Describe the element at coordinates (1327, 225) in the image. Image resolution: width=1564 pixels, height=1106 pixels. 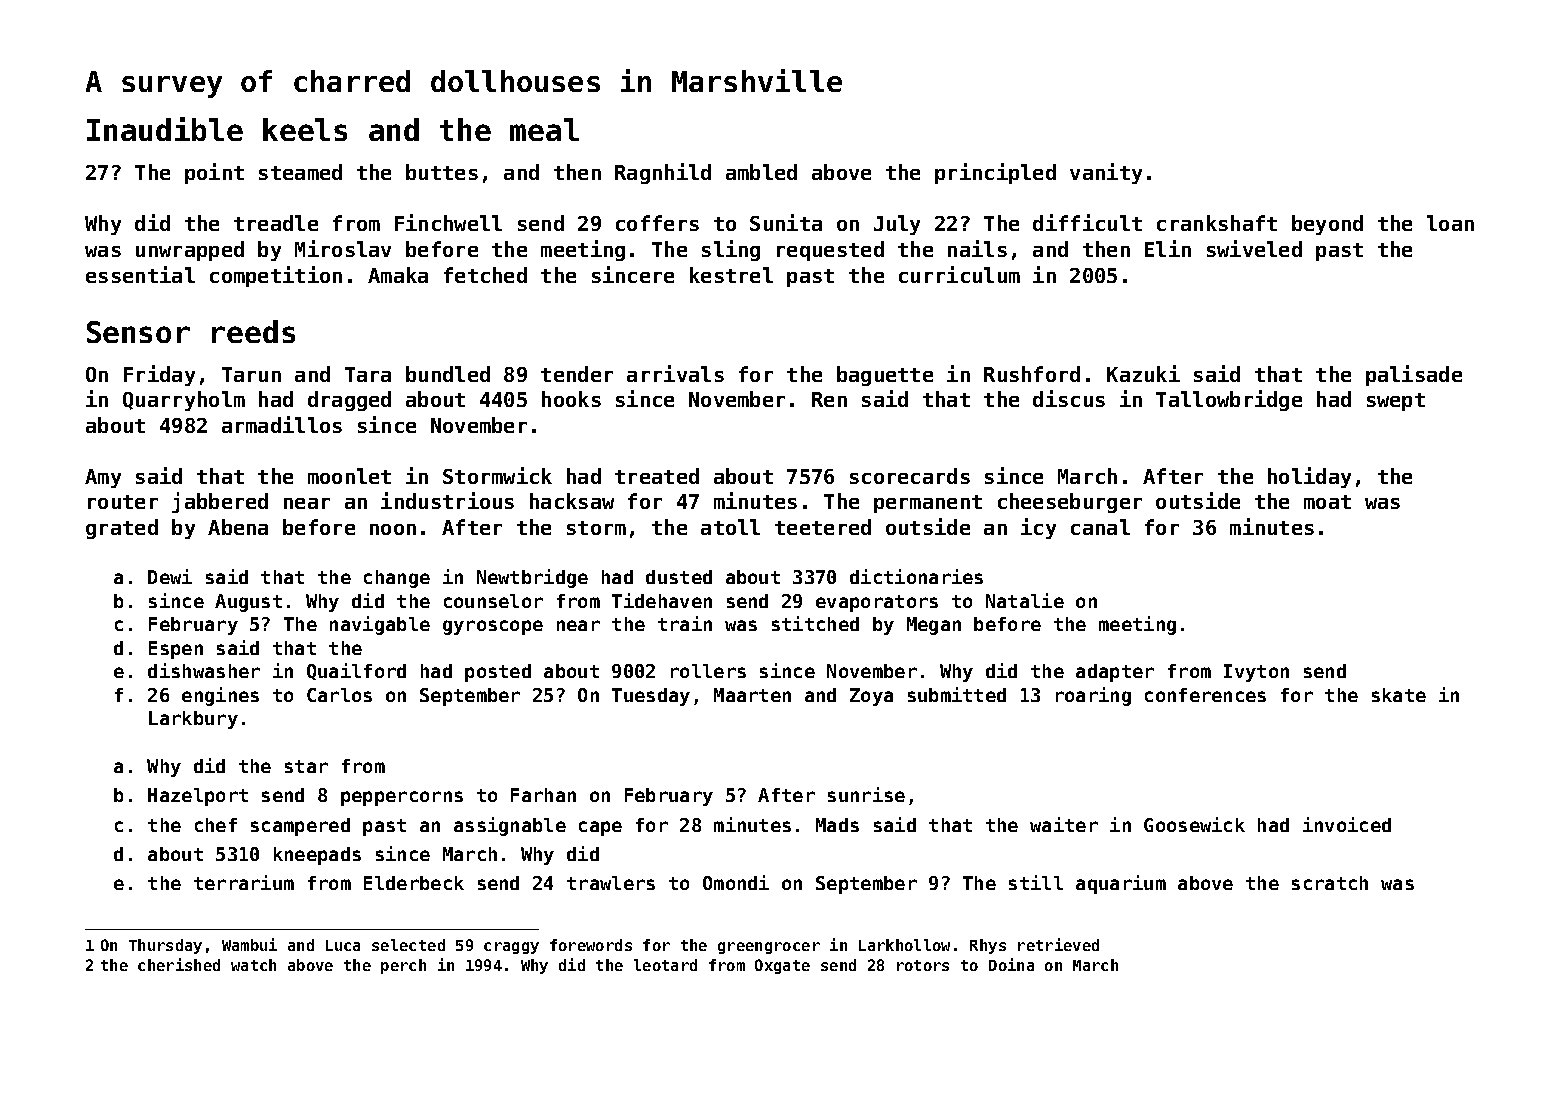
I see `beyond` at that location.
